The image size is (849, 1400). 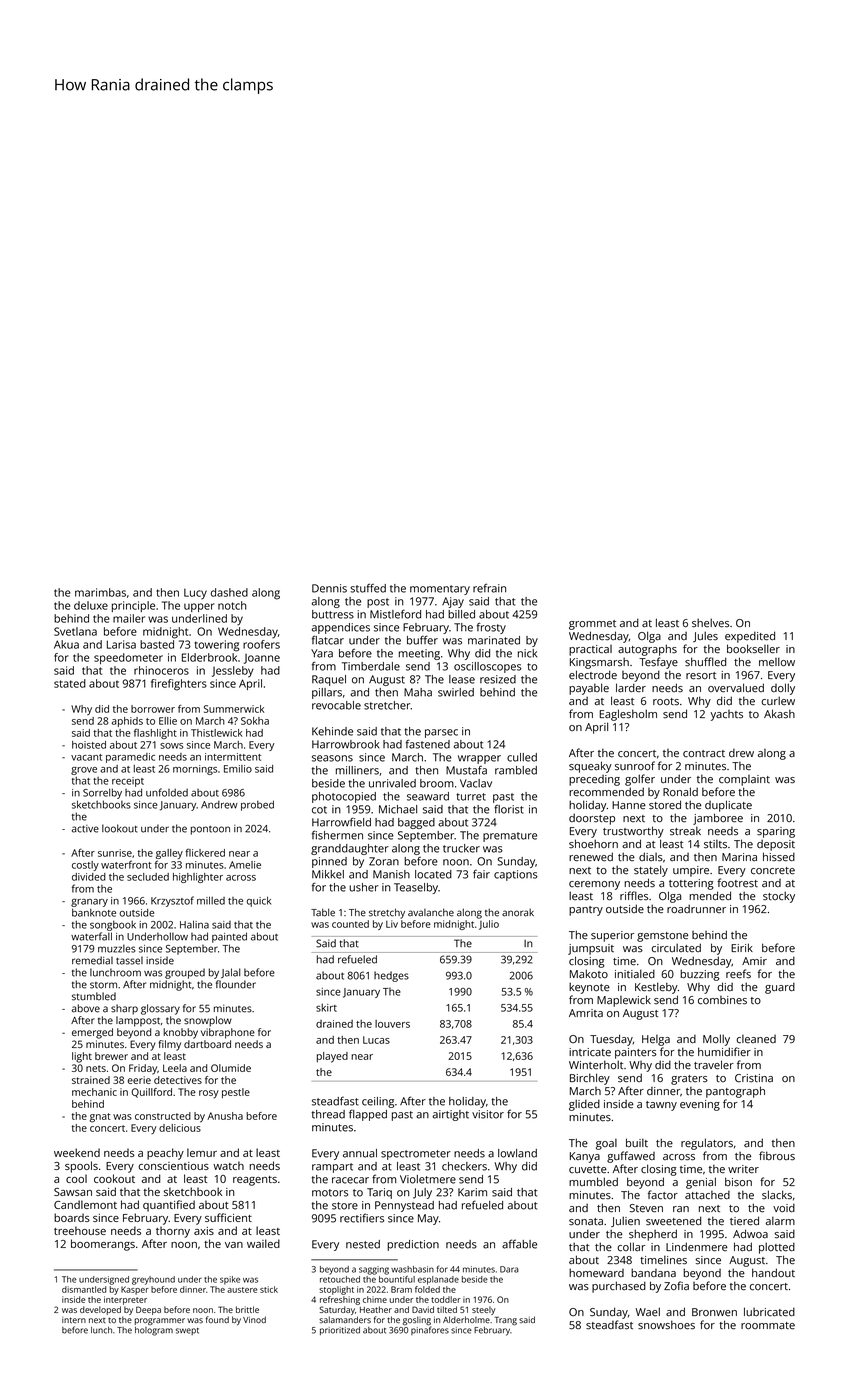 What do you see at coordinates (91, 605) in the screenshot?
I see `deluxe` at bounding box center [91, 605].
